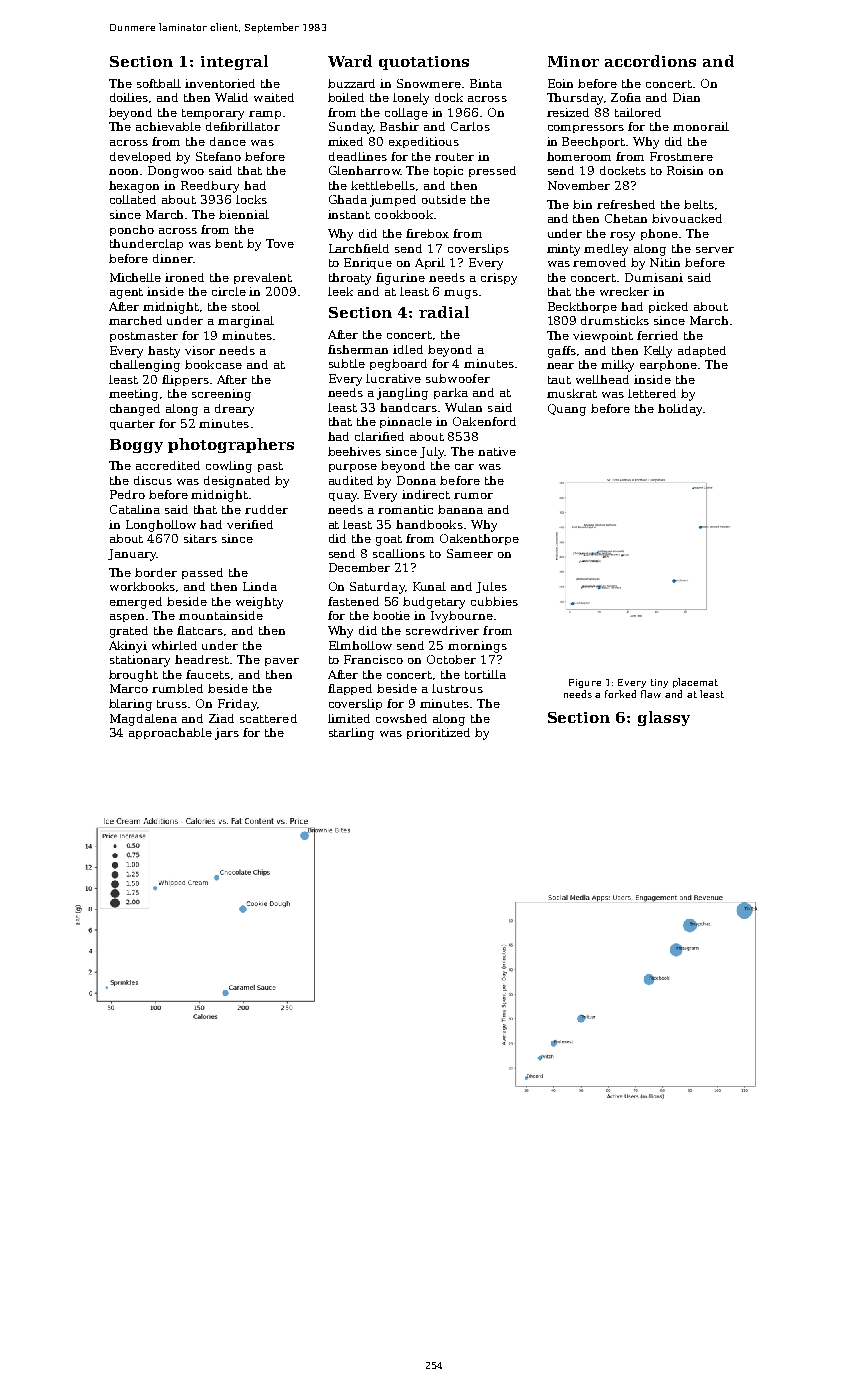 This screenshot has width=849, height=1400. I want to click on pinnacle, so click(406, 422).
